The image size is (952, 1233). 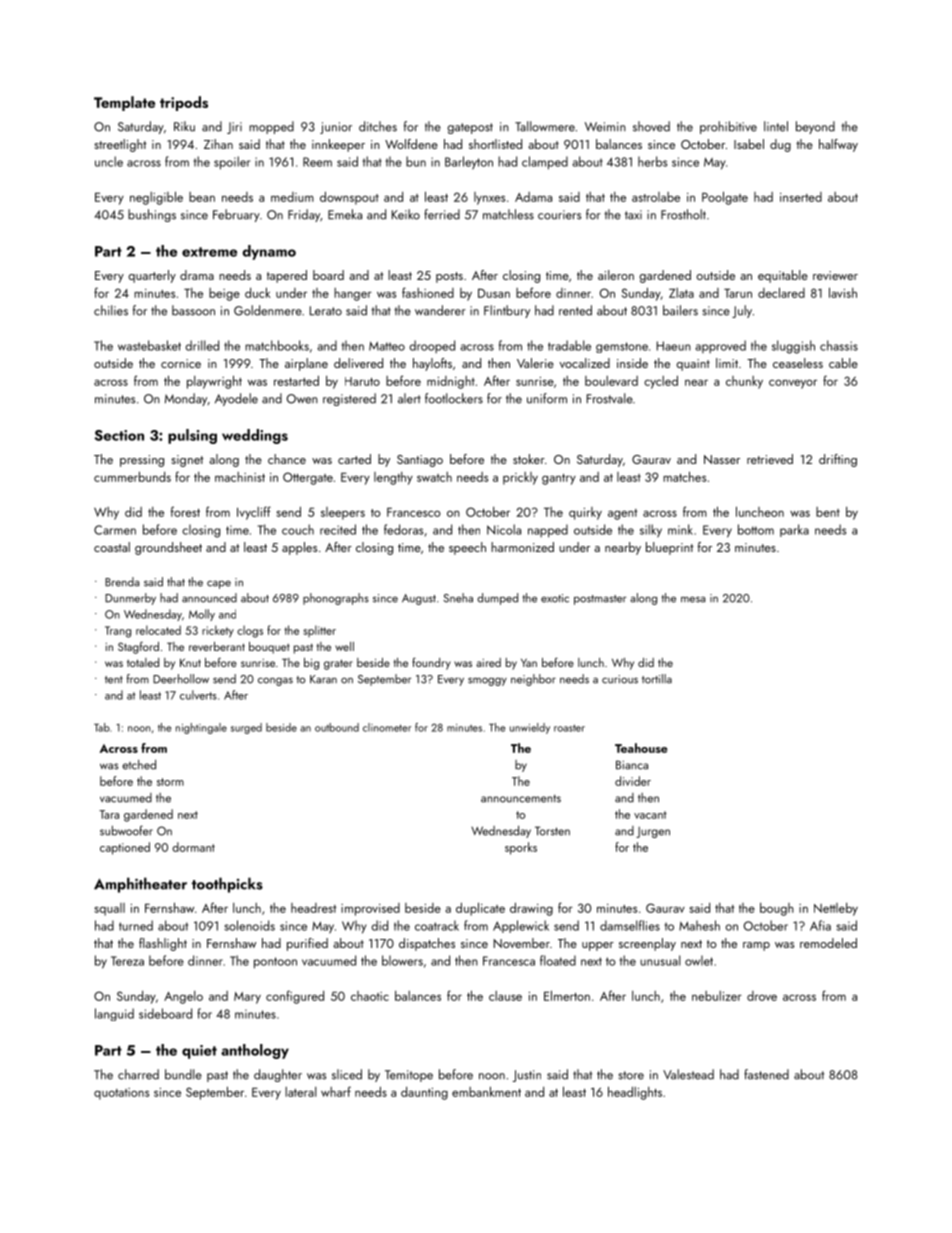 I want to click on Nettleby, so click(x=836, y=909).
